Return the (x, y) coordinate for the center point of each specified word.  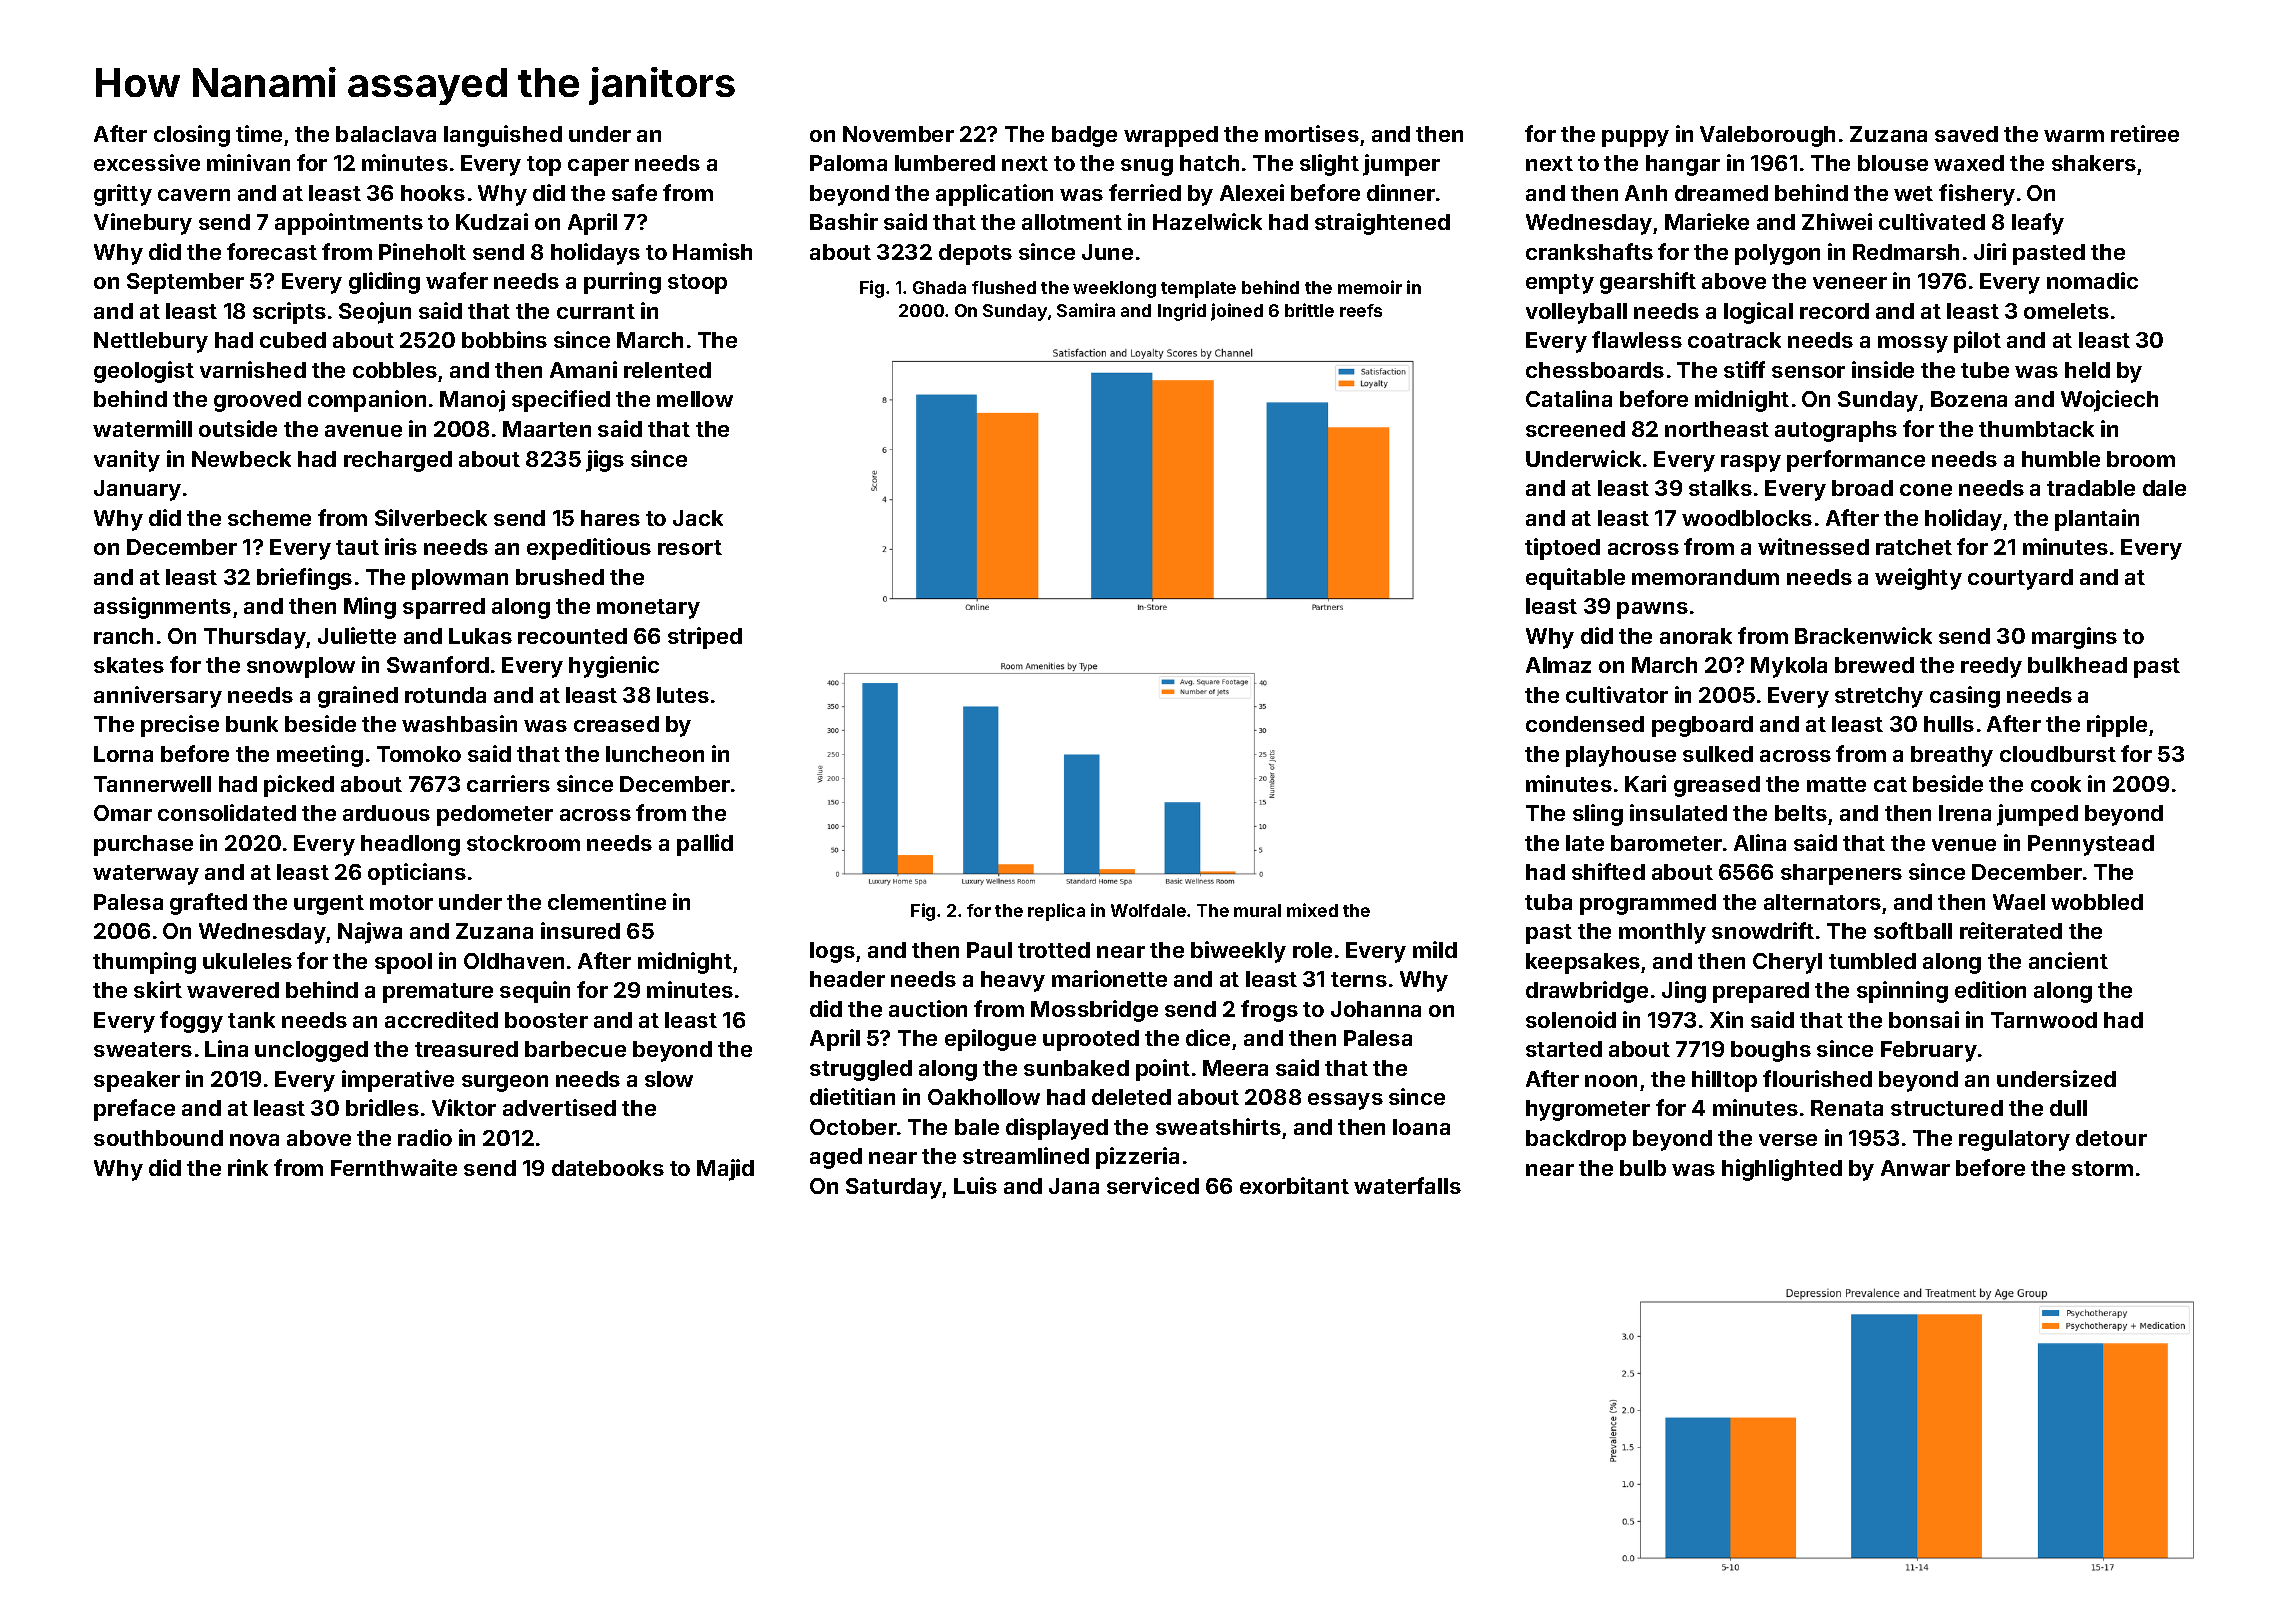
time (259, 133)
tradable (2091, 488)
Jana (1074, 1186)
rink (248, 1167)
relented (667, 370)
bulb (1643, 1168)
